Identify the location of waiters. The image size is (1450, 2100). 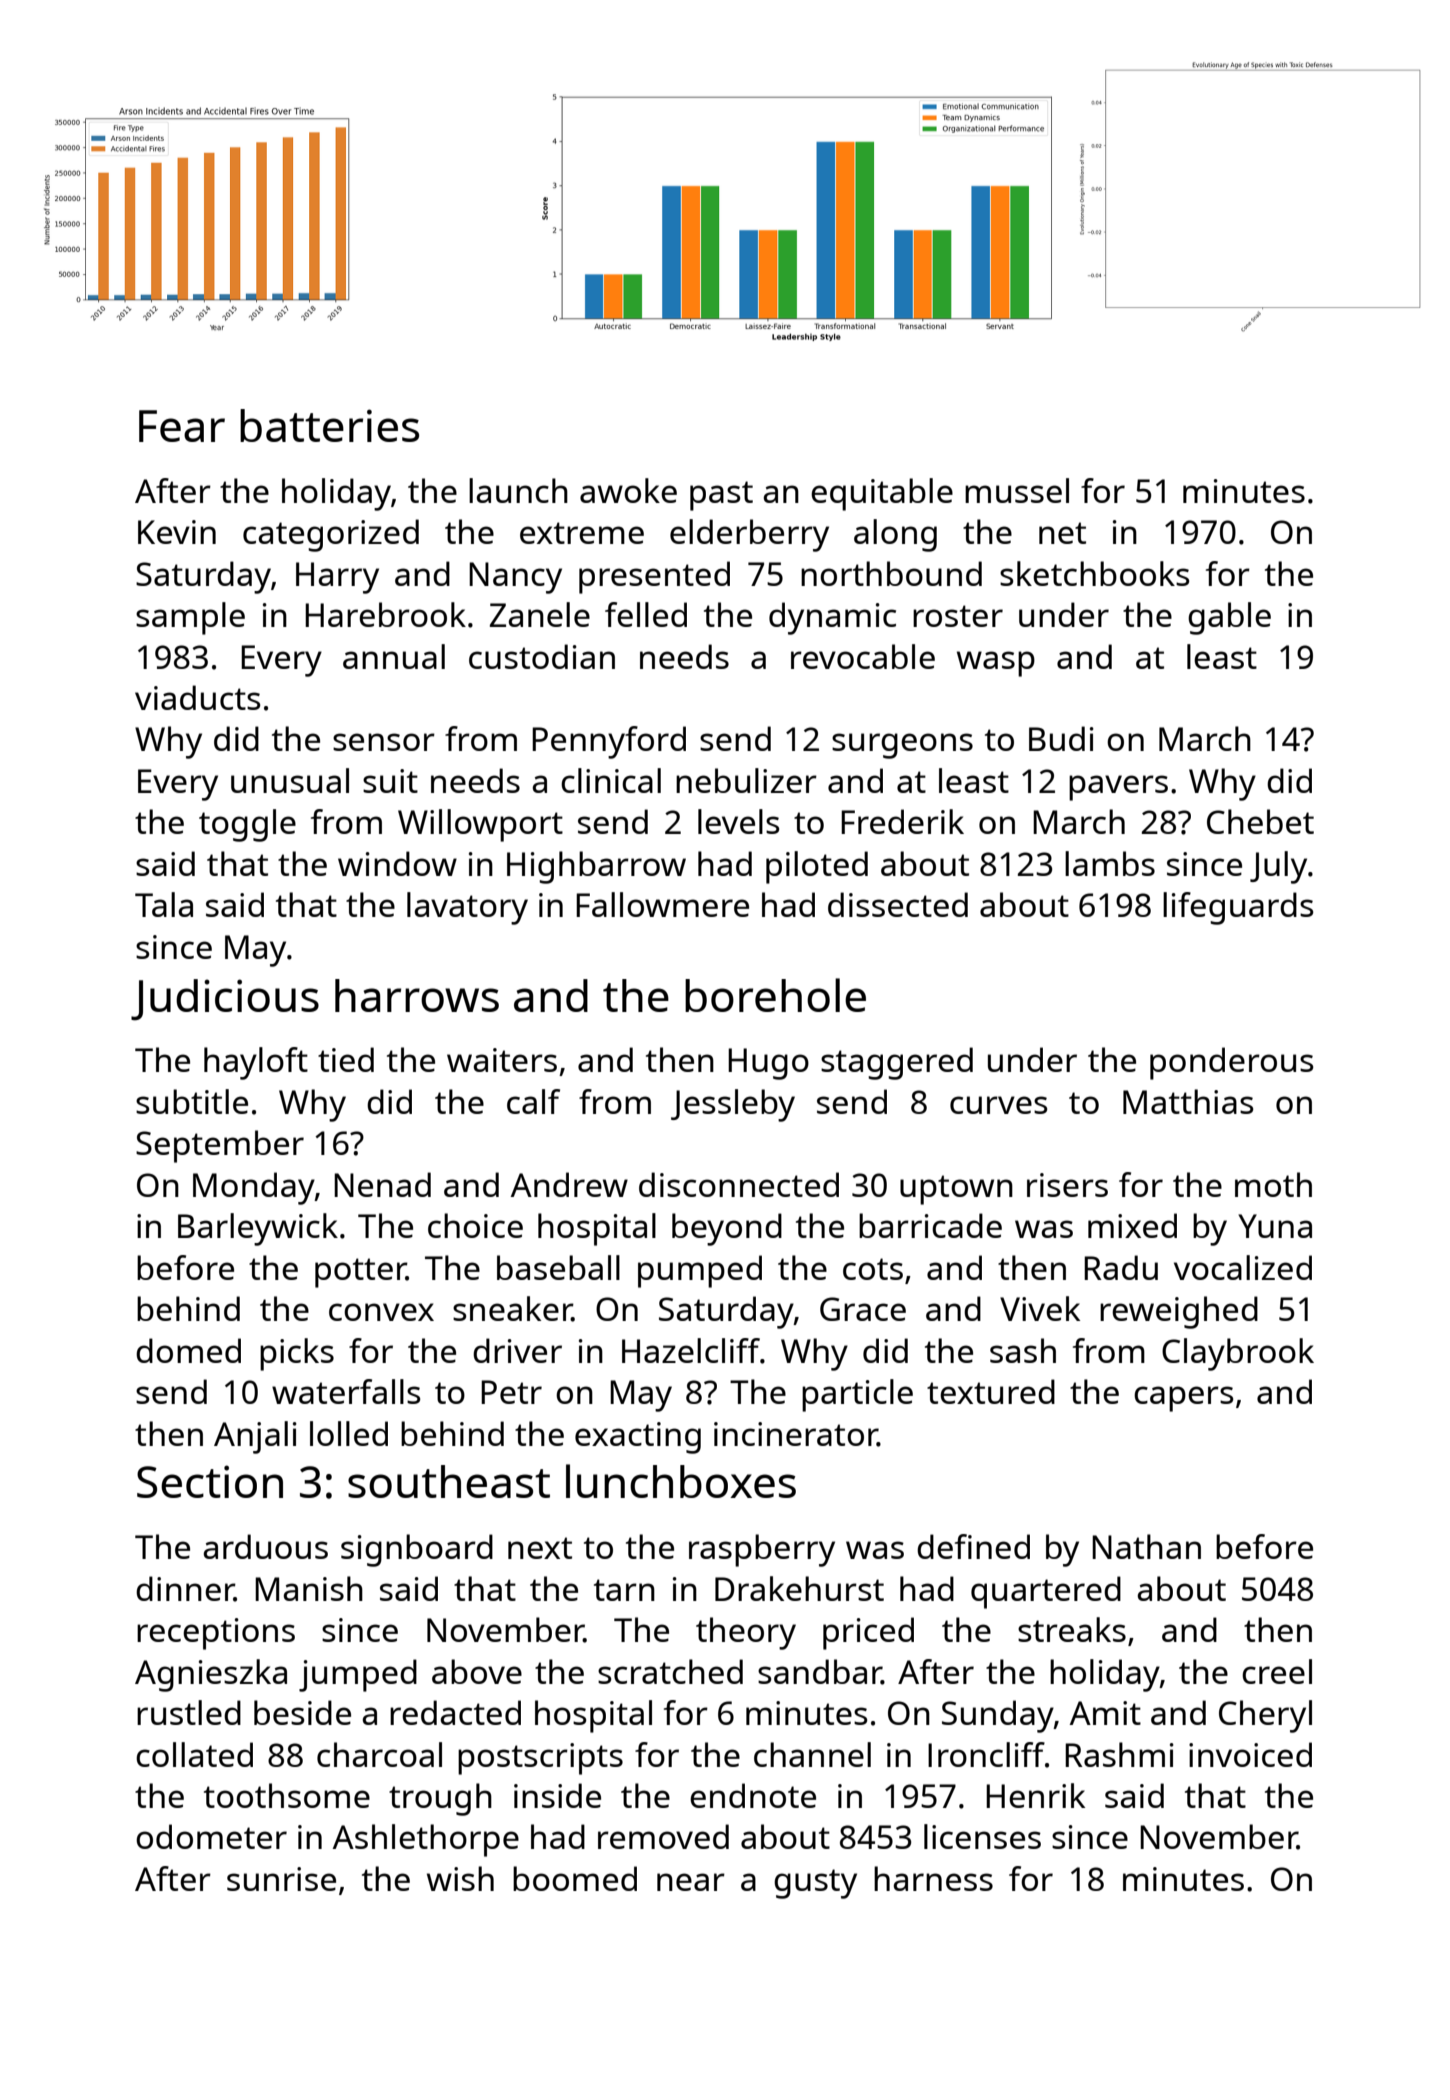
(502, 1060).
